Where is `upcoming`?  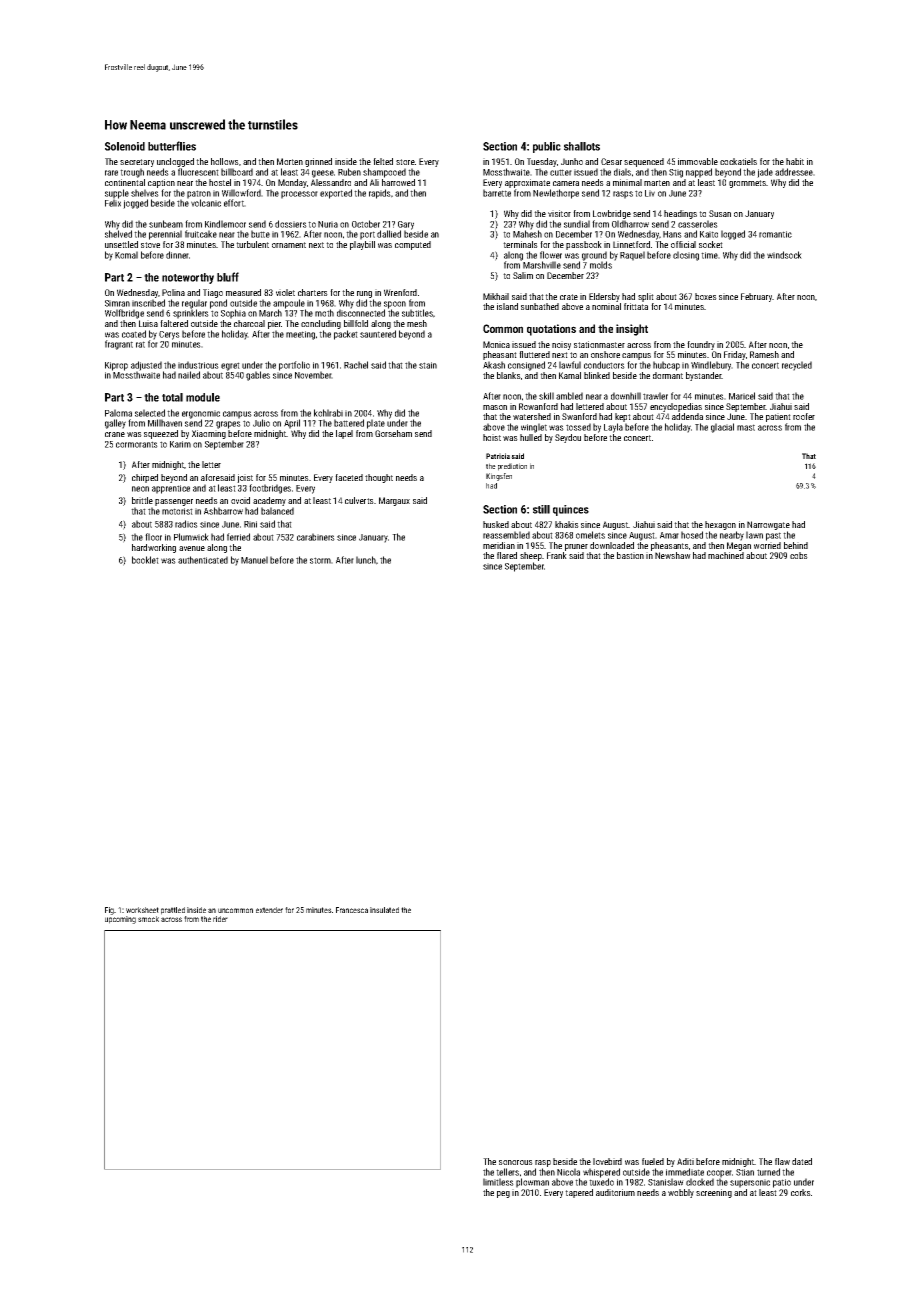
upcoming is located at coordinates (120, 920).
